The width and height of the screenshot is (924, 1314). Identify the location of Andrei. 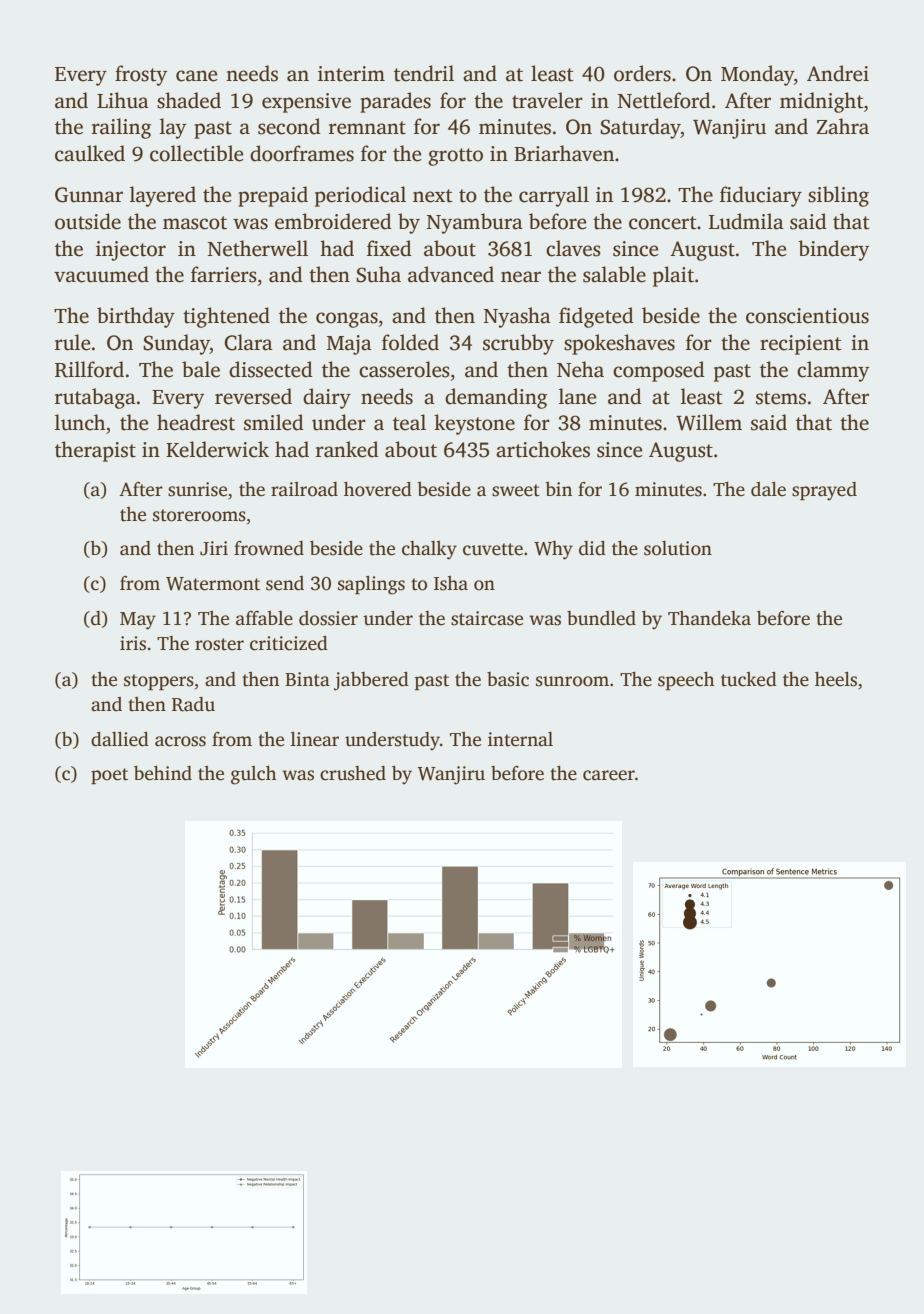
(838, 73).
